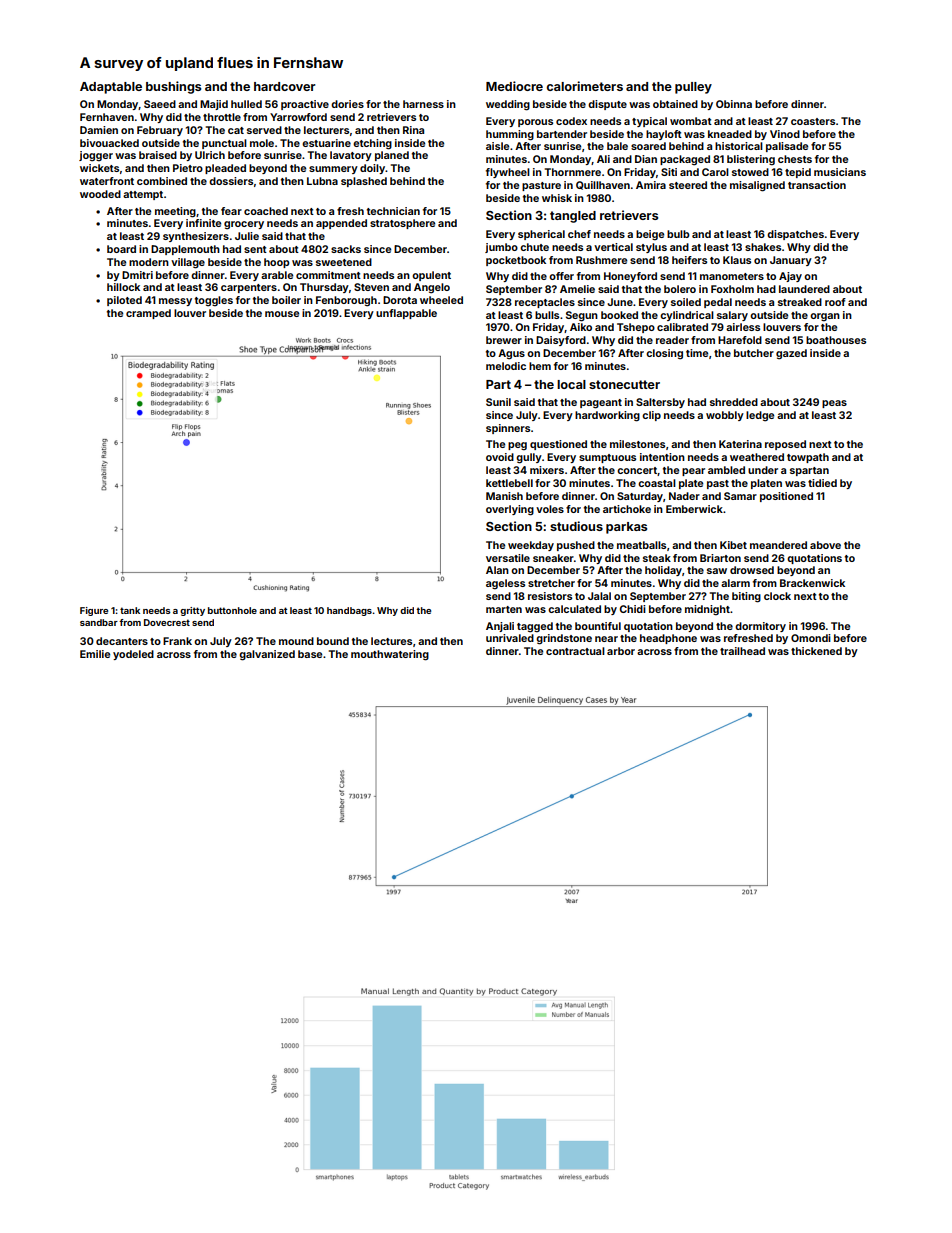 The width and height of the screenshot is (952, 1233). What do you see at coordinates (575, 651) in the screenshot?
I see `contractual` at bounding box center [575, 651].
